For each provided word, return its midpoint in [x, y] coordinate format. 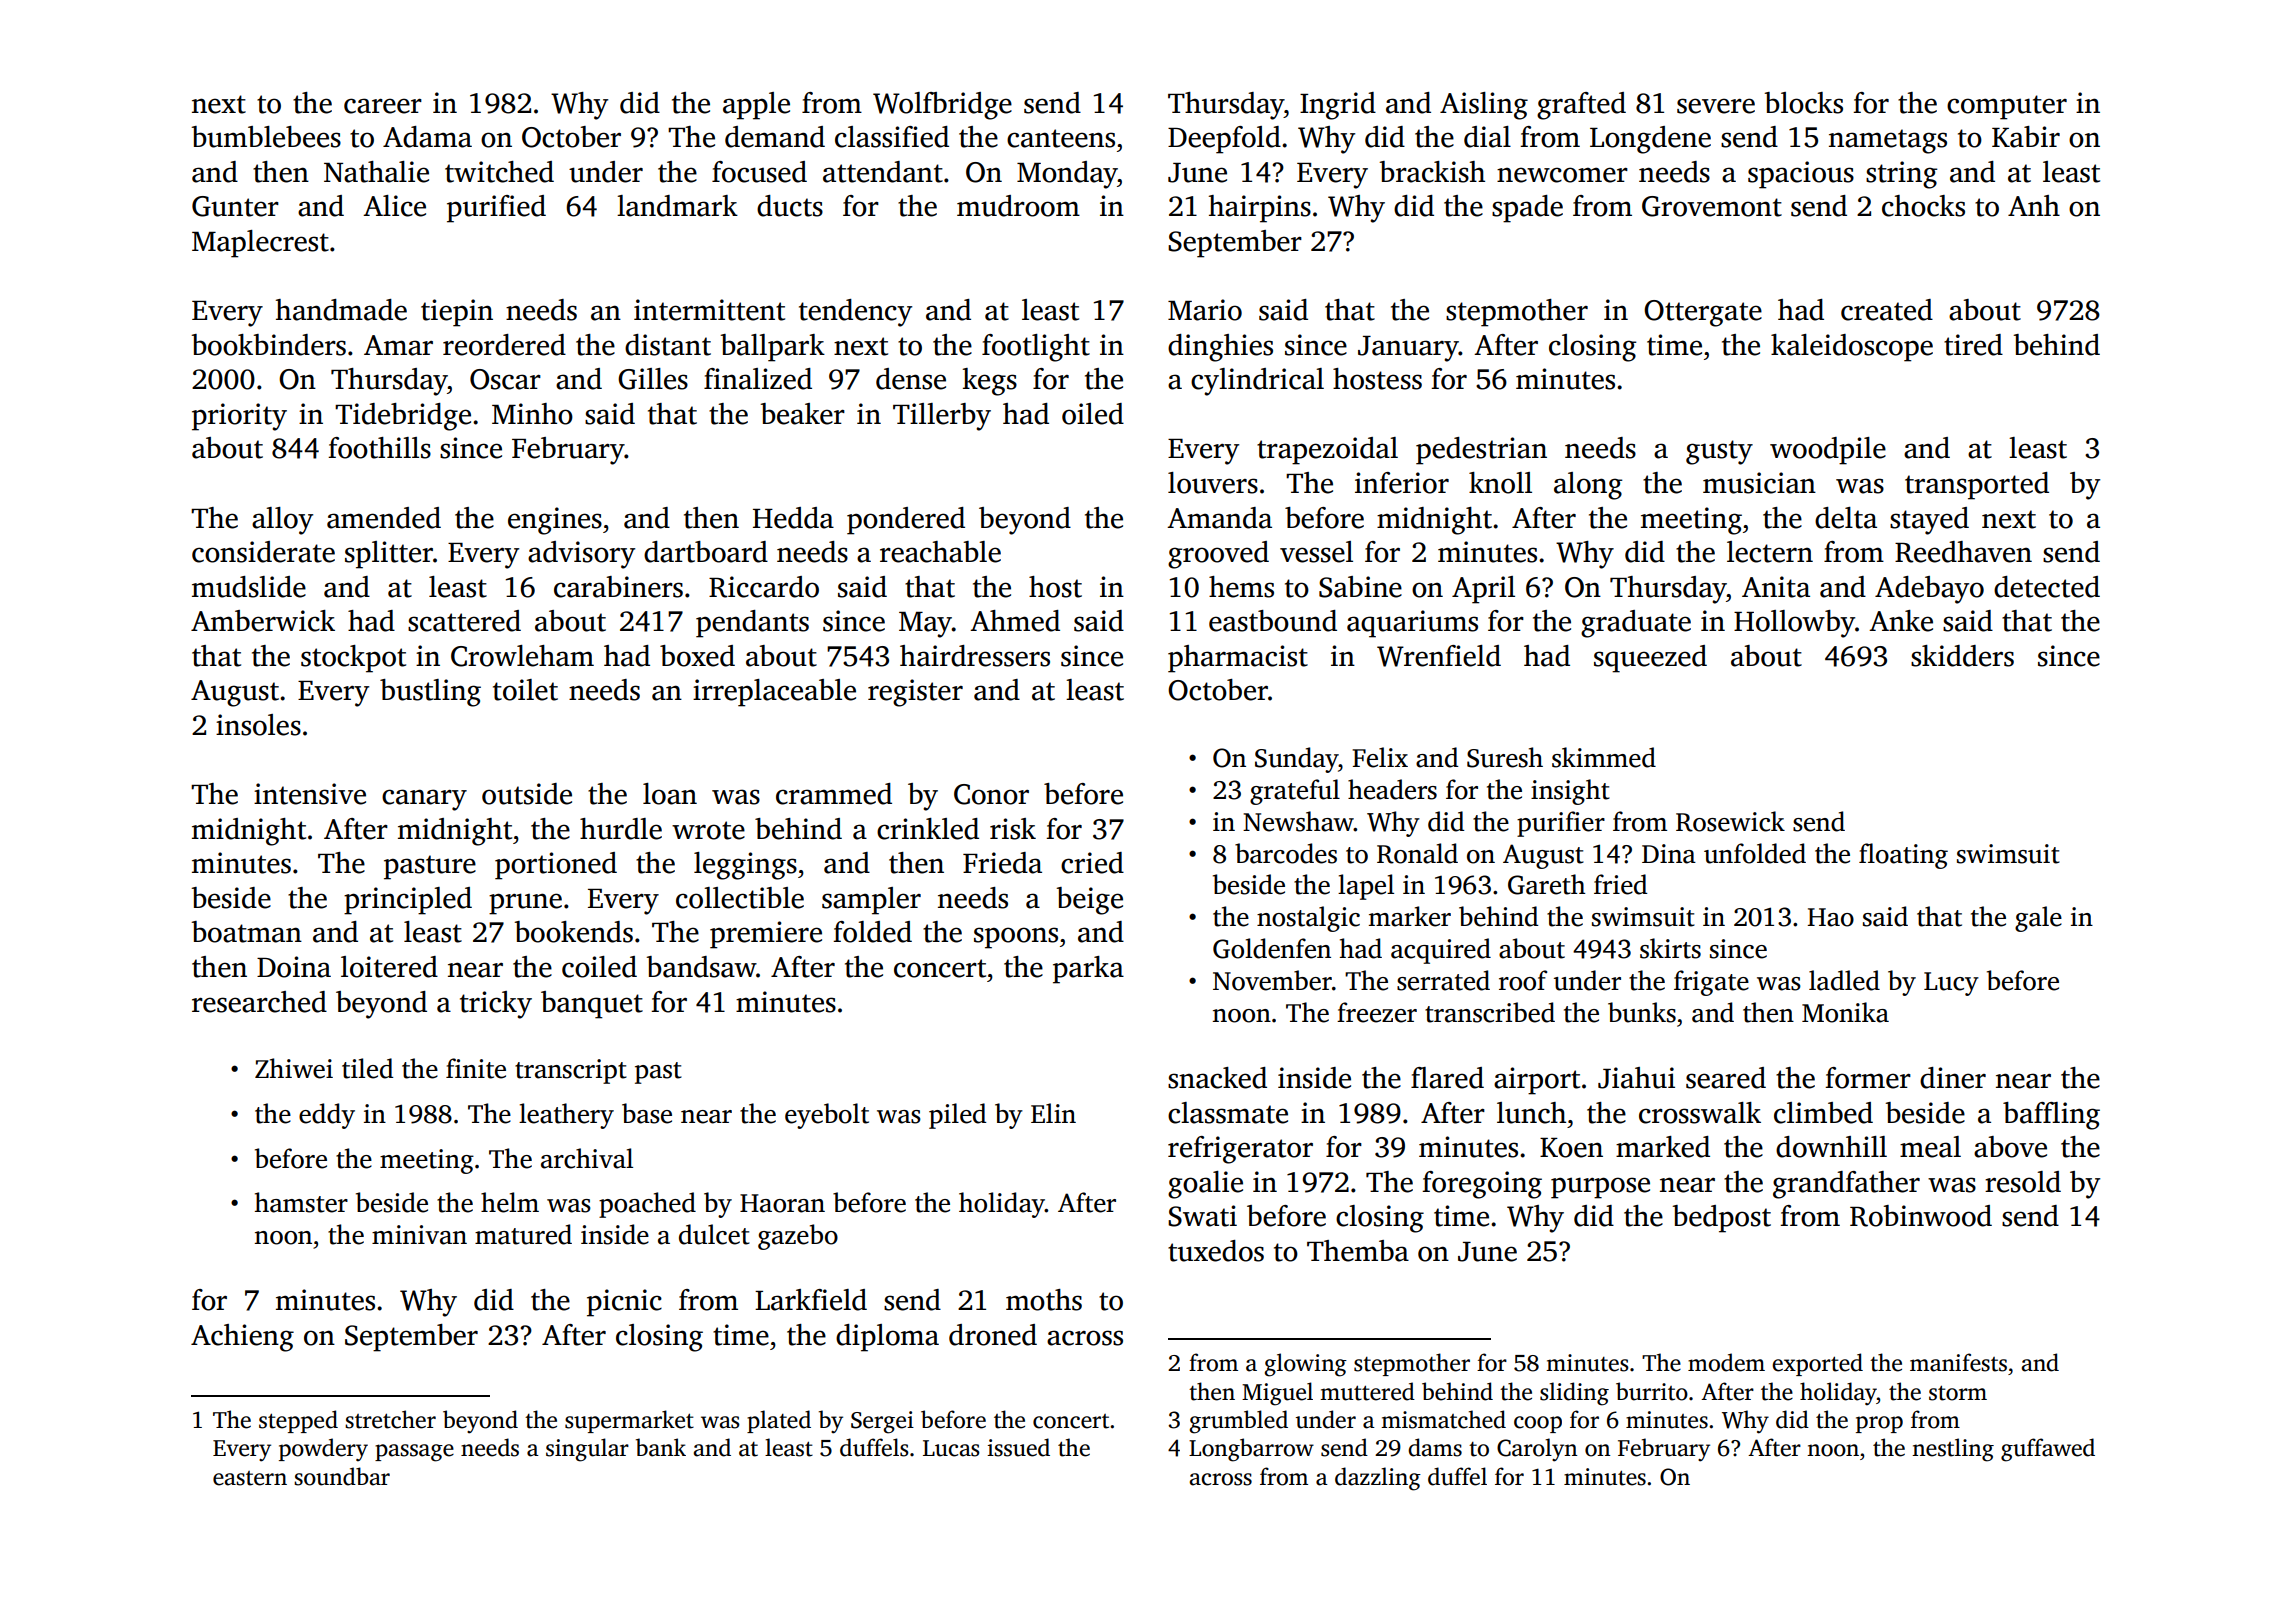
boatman [246, 932]
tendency [855, 313]
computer [2007, 107]
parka [1088, 970]
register [915, 693]
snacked [1217, 1078]
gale [2038, 919]
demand [775, 137]
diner [1953, 1078]
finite [476, 1068]
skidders [1962, 656]
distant [668, 345]
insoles [258, 725]
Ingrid [1338, 106]
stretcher [390, 1419]
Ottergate [1703, 313]
